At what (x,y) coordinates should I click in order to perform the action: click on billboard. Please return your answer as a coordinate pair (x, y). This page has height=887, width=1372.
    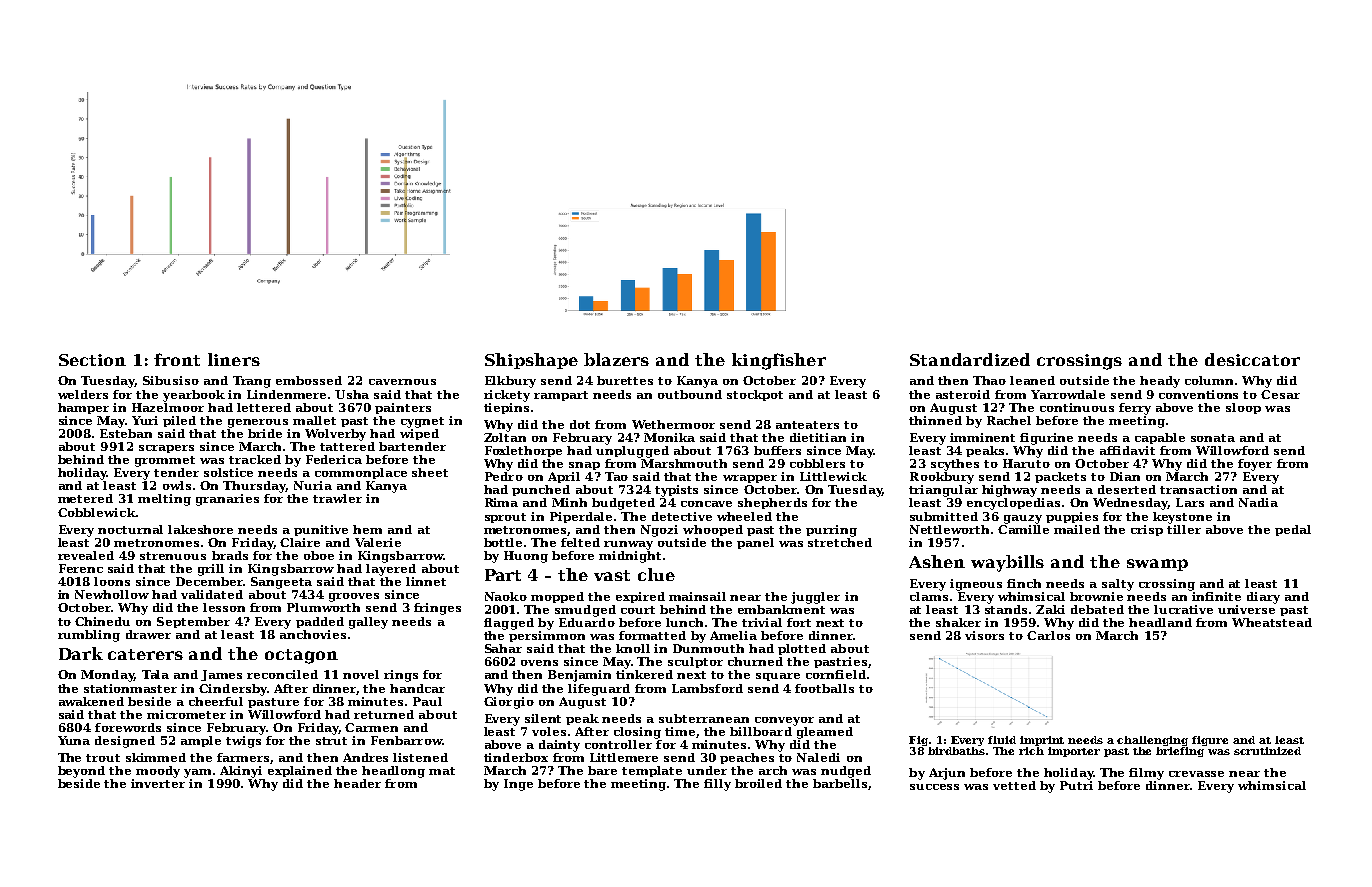
    Looking at the image, I should click on (761, 731).
